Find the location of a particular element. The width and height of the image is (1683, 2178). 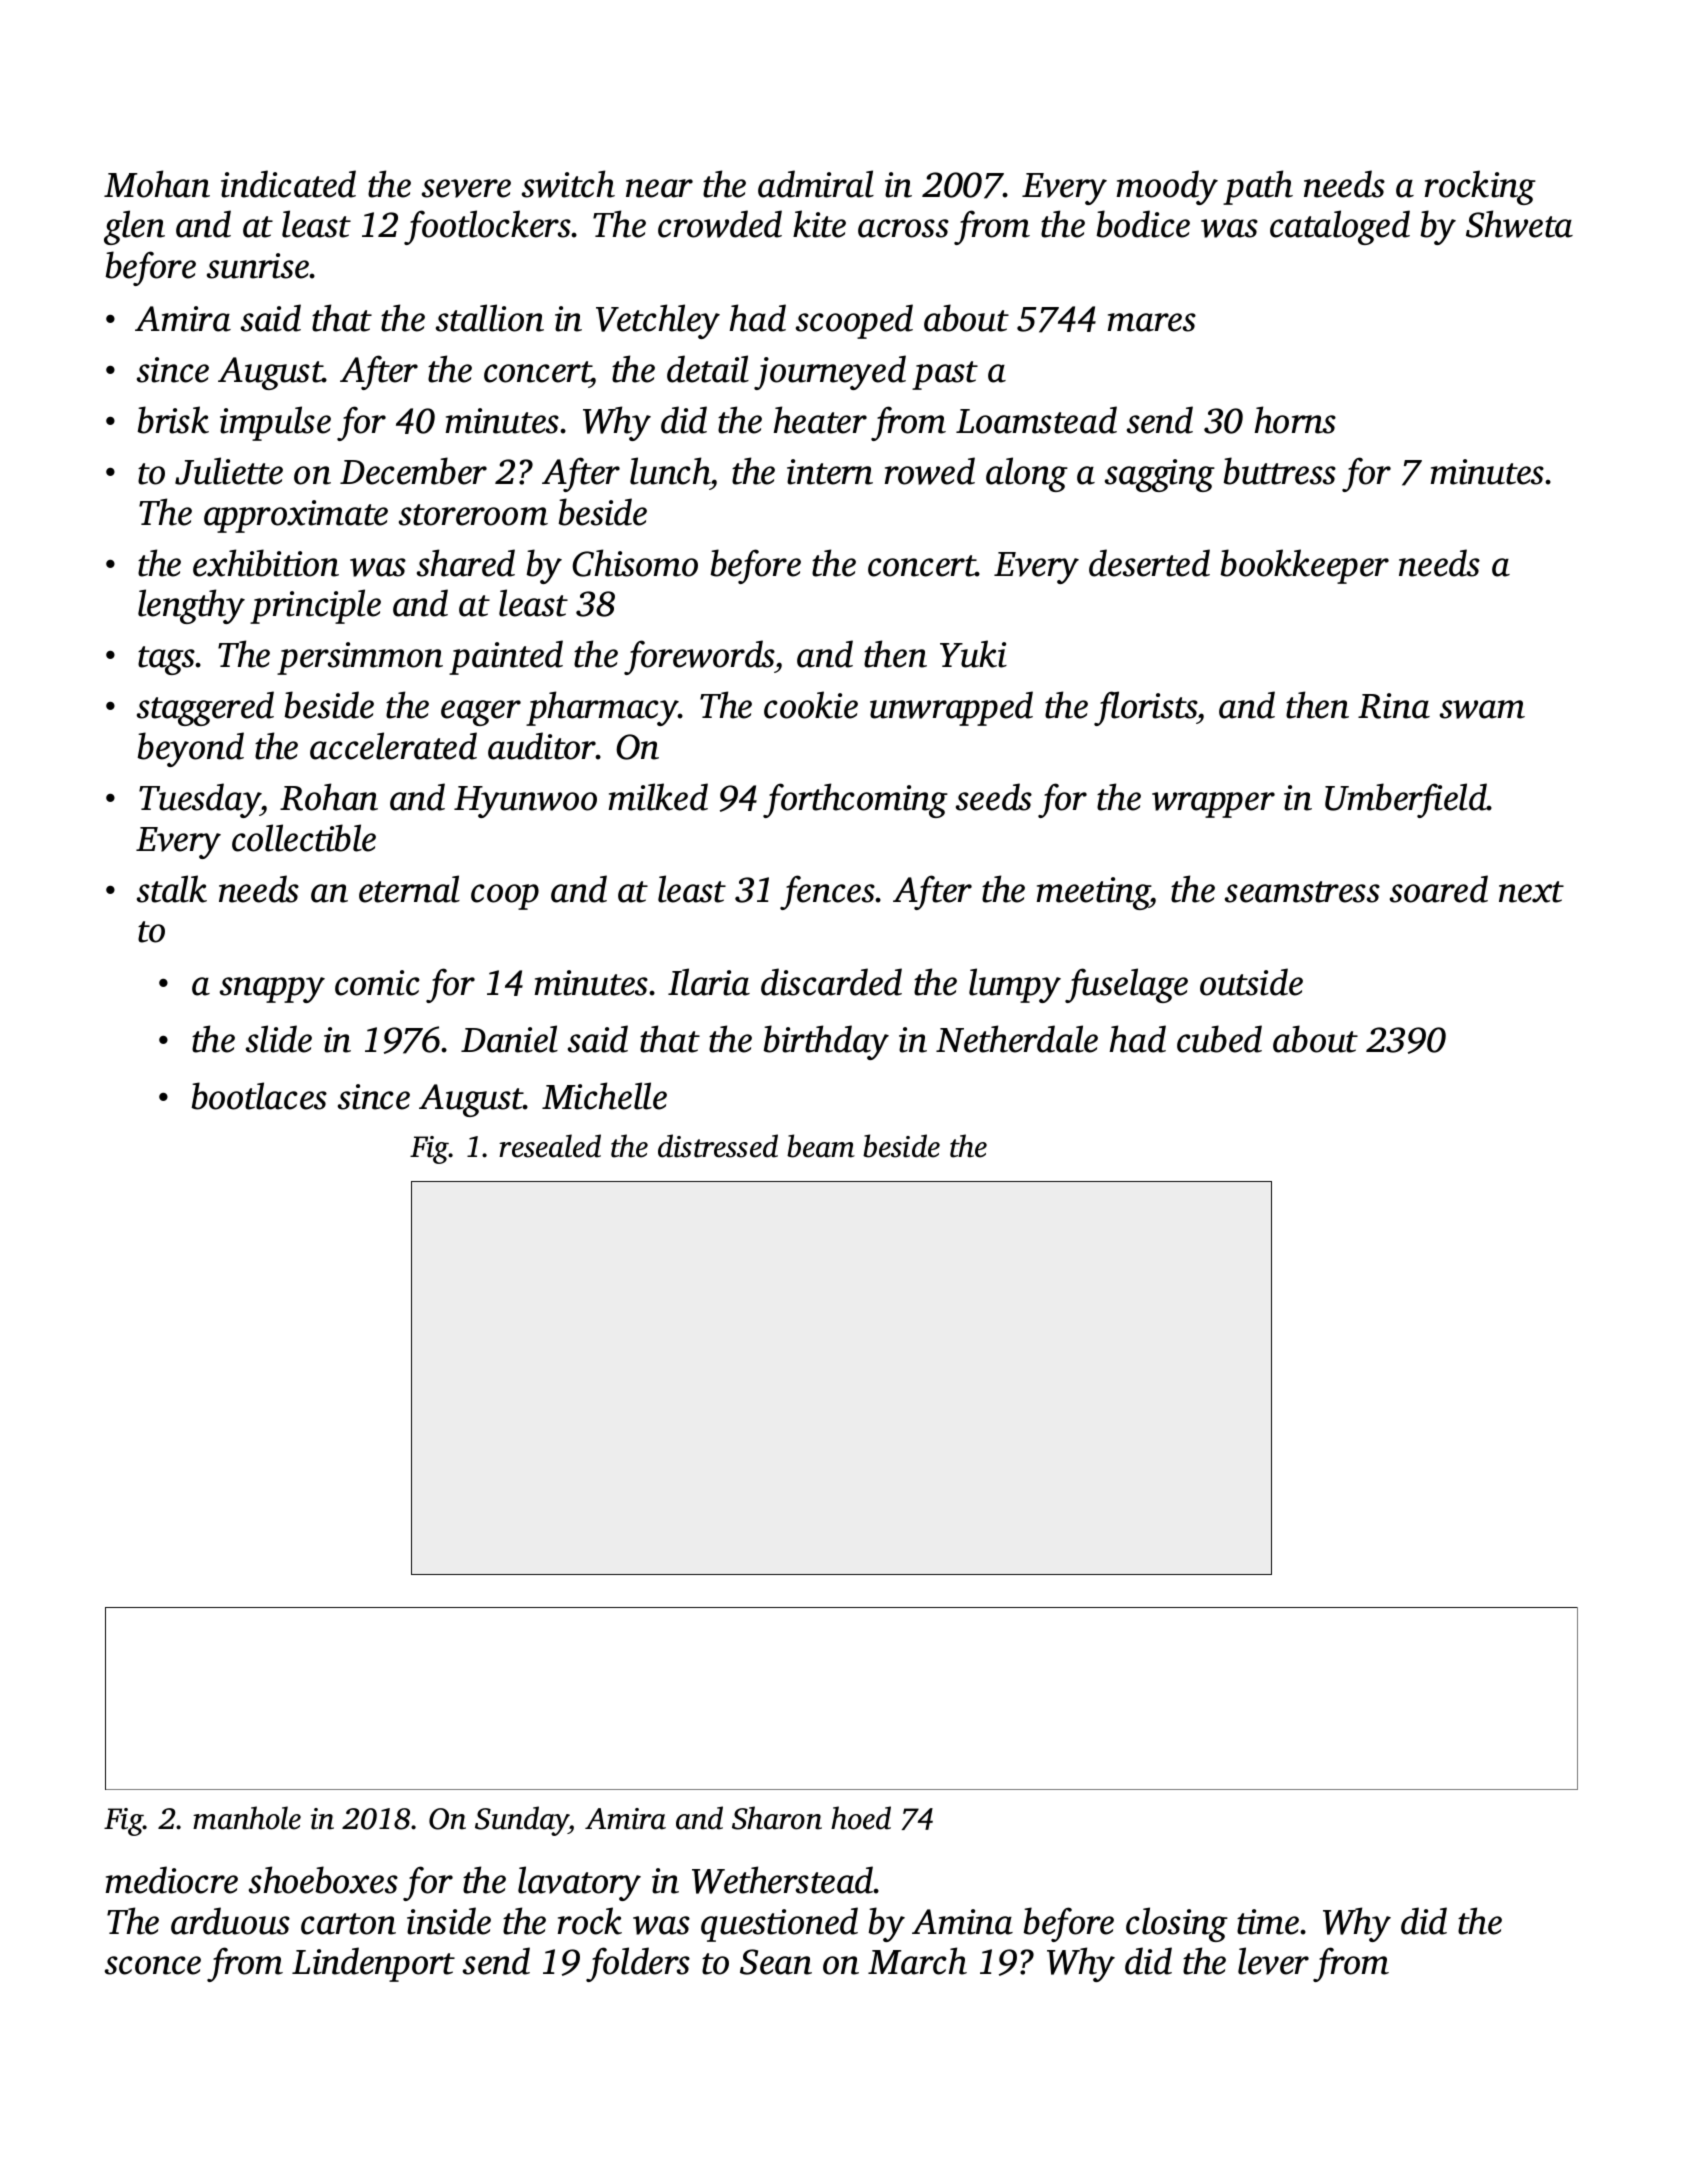

lengthy is located at coordinates (191, 606).
